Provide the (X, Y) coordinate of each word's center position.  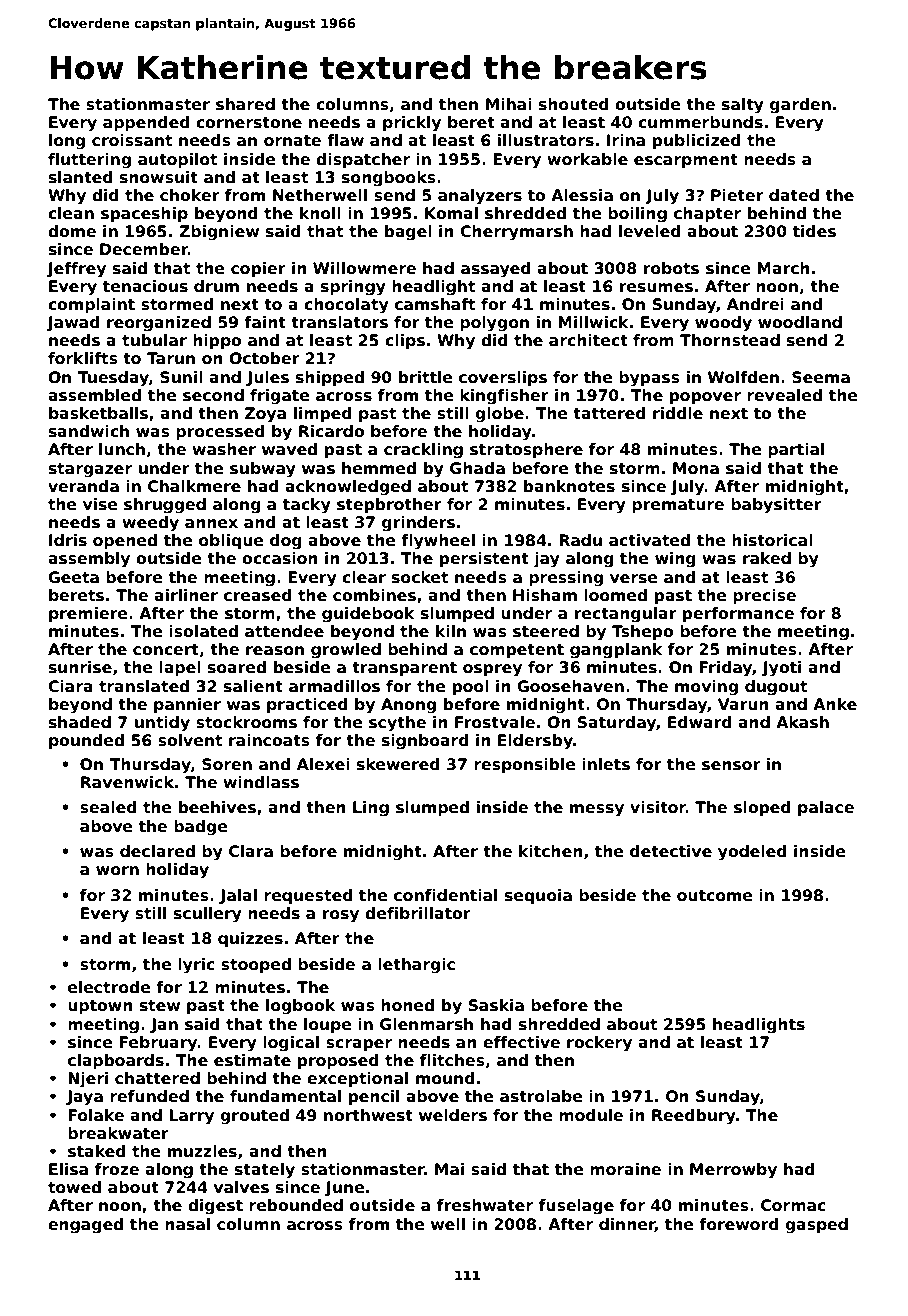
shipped (330, 378)
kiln (451, 631)
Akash (802, 722)
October (264, 358)
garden (800, 106)
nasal (187, 1224)
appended (146, 123)
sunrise (80, 667)
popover (705, 398)
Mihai (509, 104)
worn (117, 871)
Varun (743, 704)
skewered (398, 764)
